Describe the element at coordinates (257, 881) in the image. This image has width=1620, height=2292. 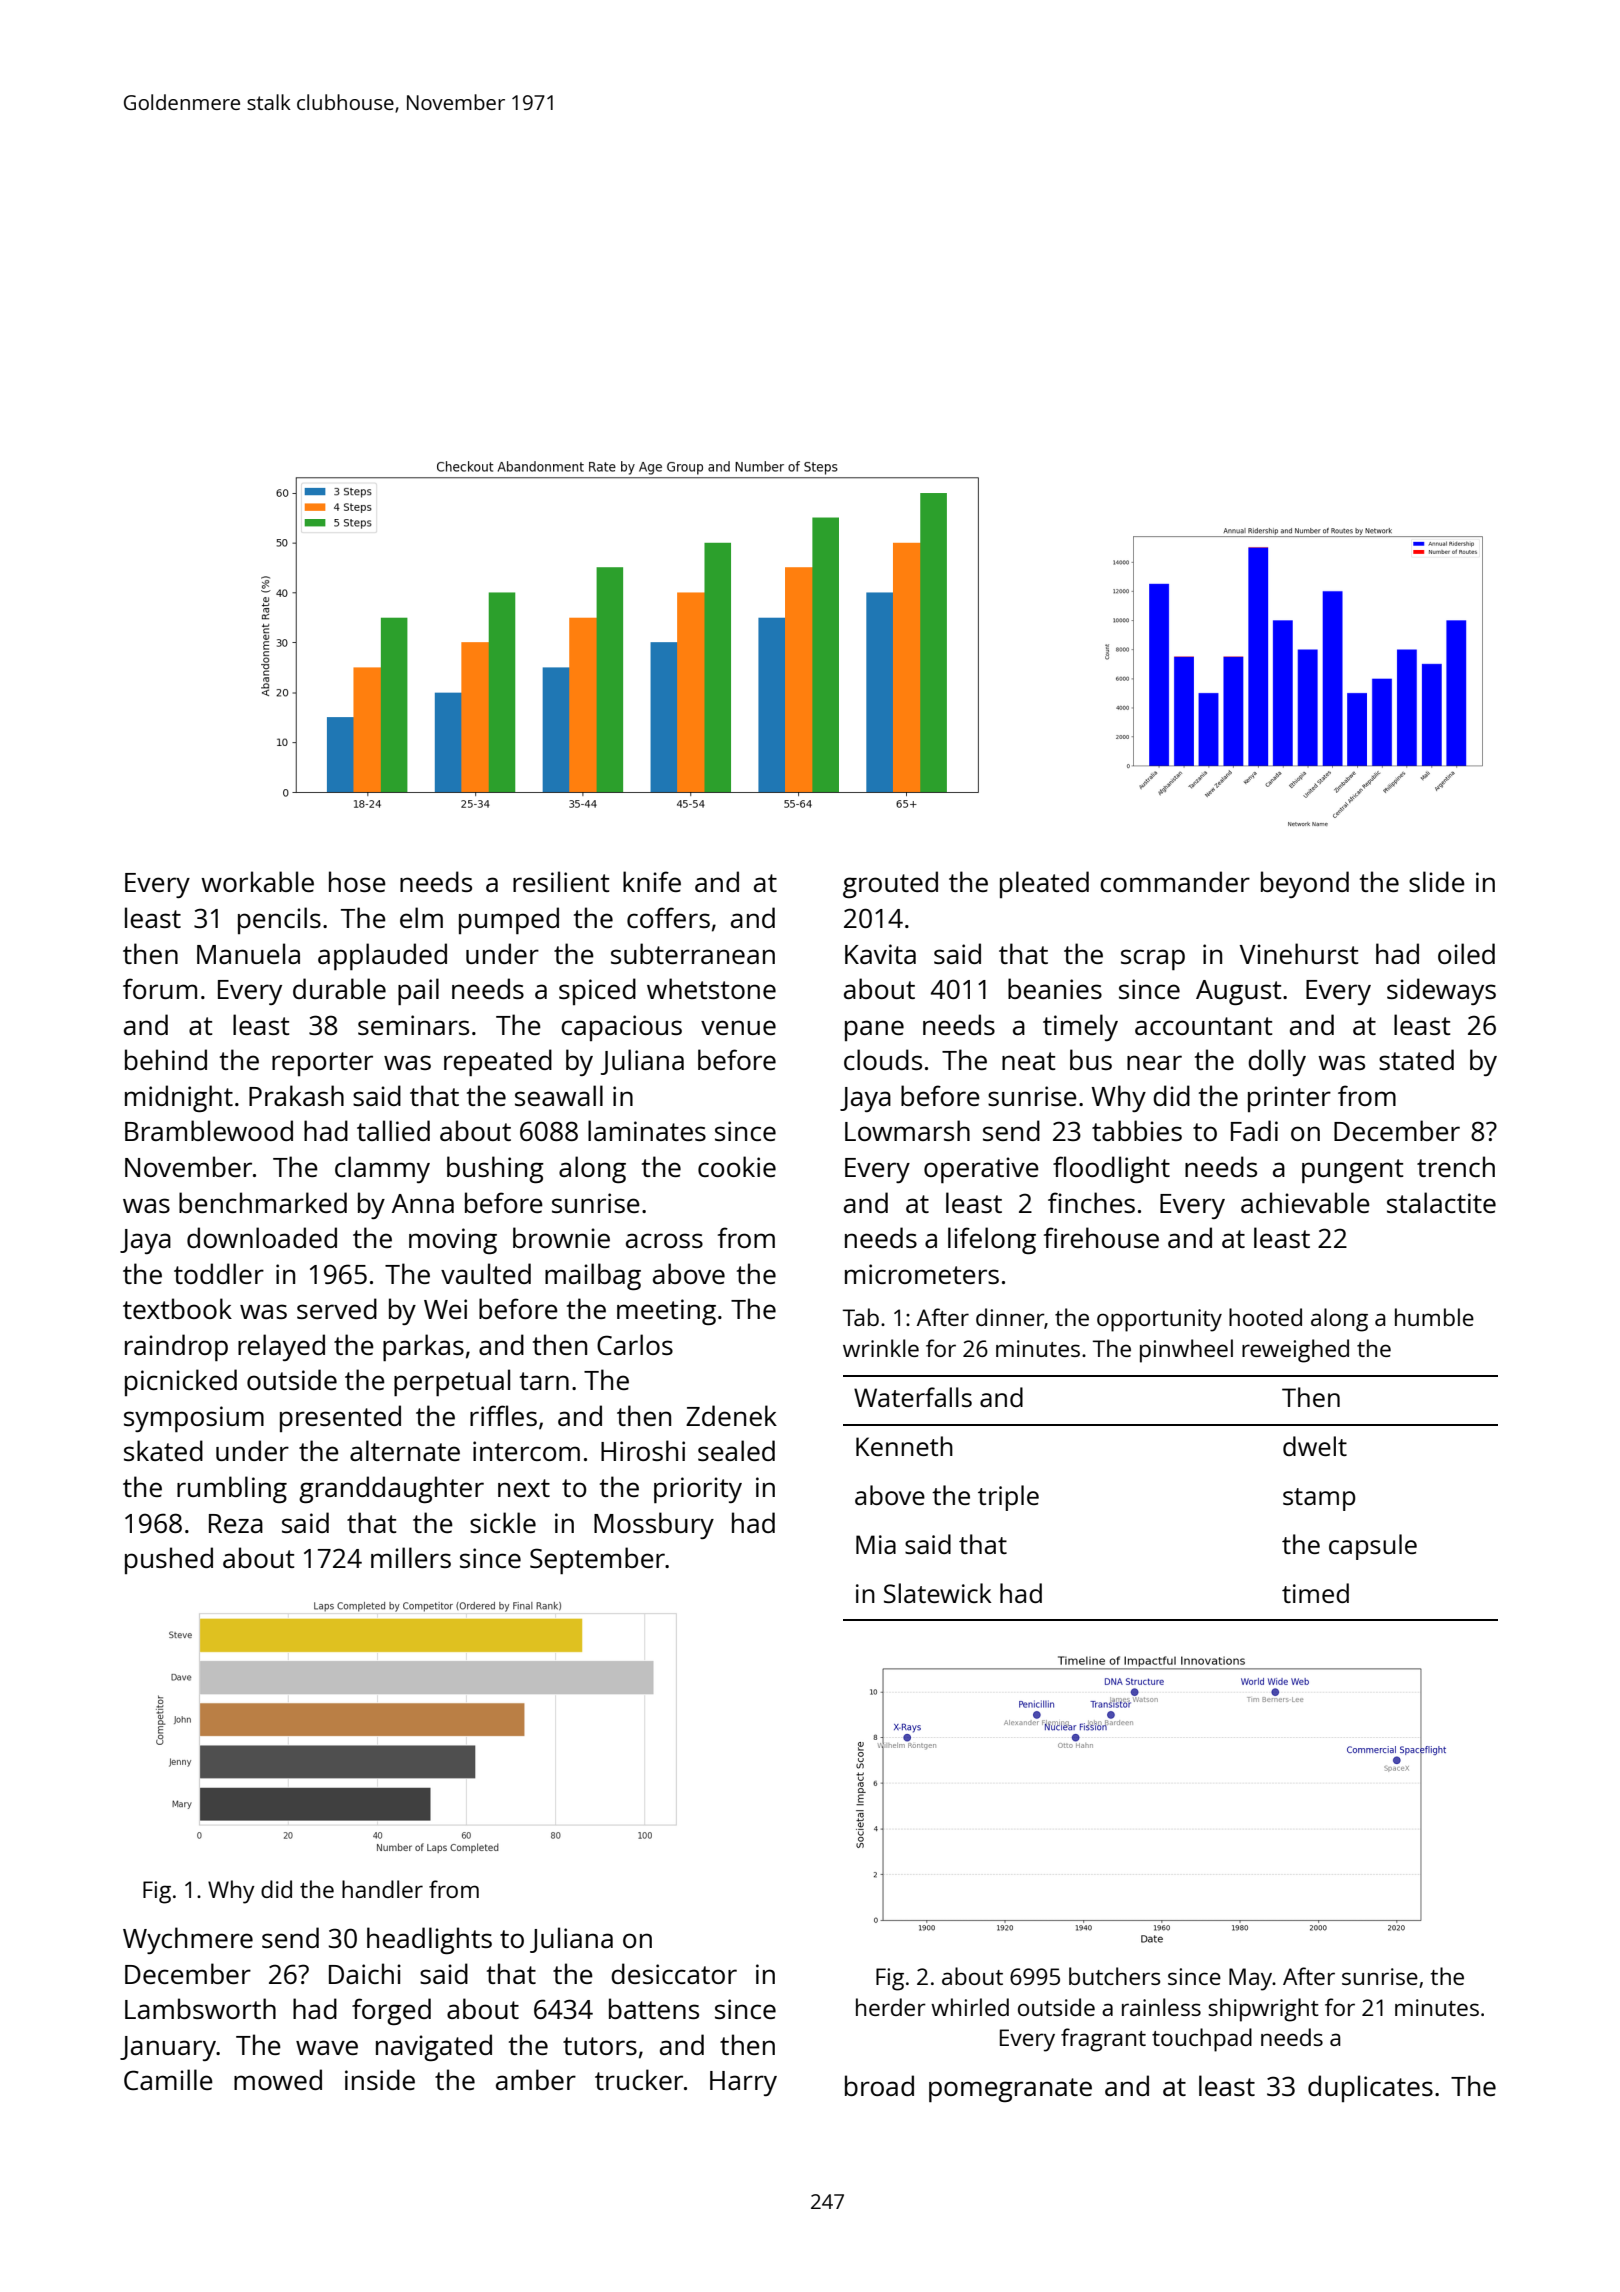
I see `workable` at that location.
